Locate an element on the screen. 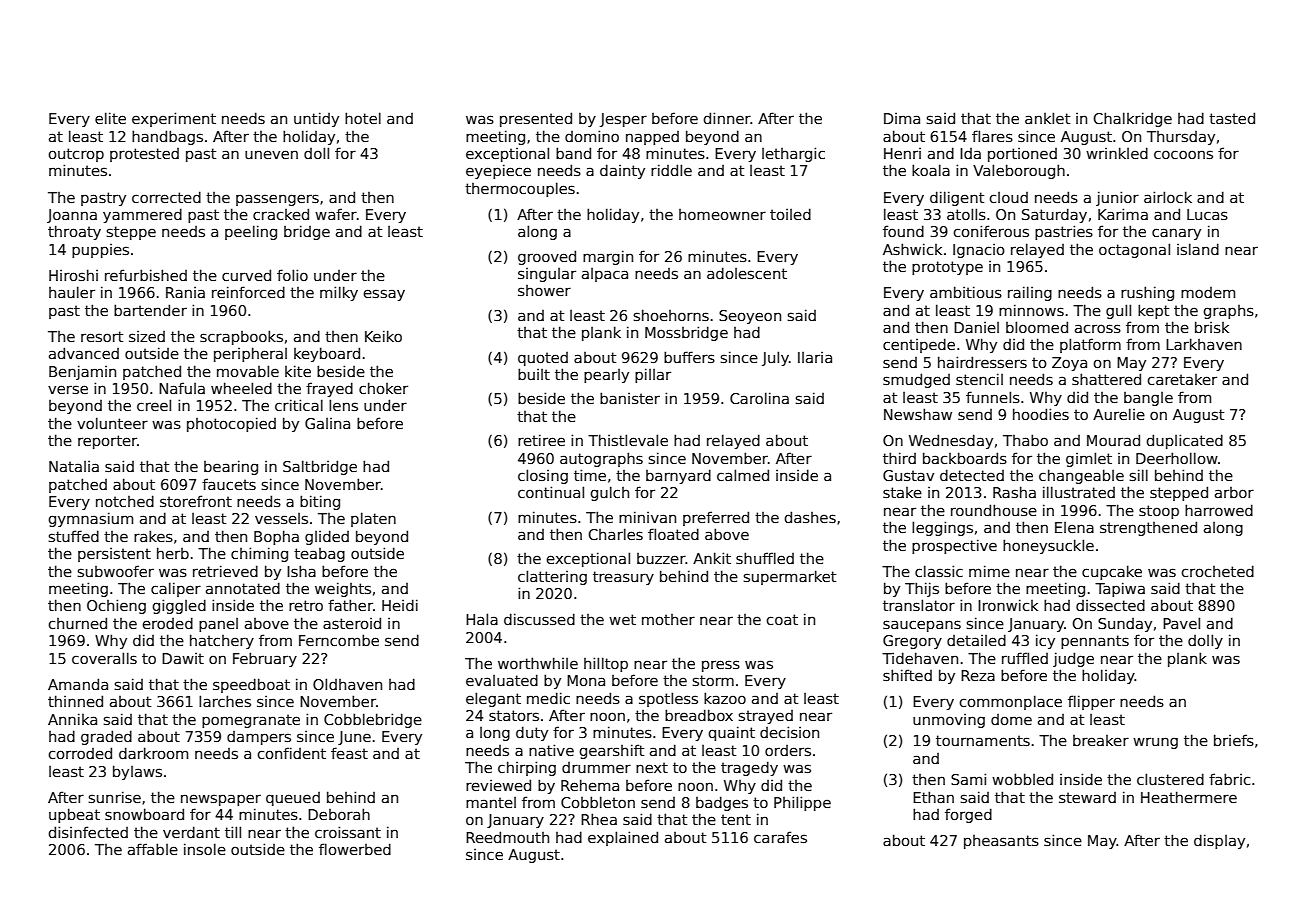  duty is located at coordinates (532, 733).
